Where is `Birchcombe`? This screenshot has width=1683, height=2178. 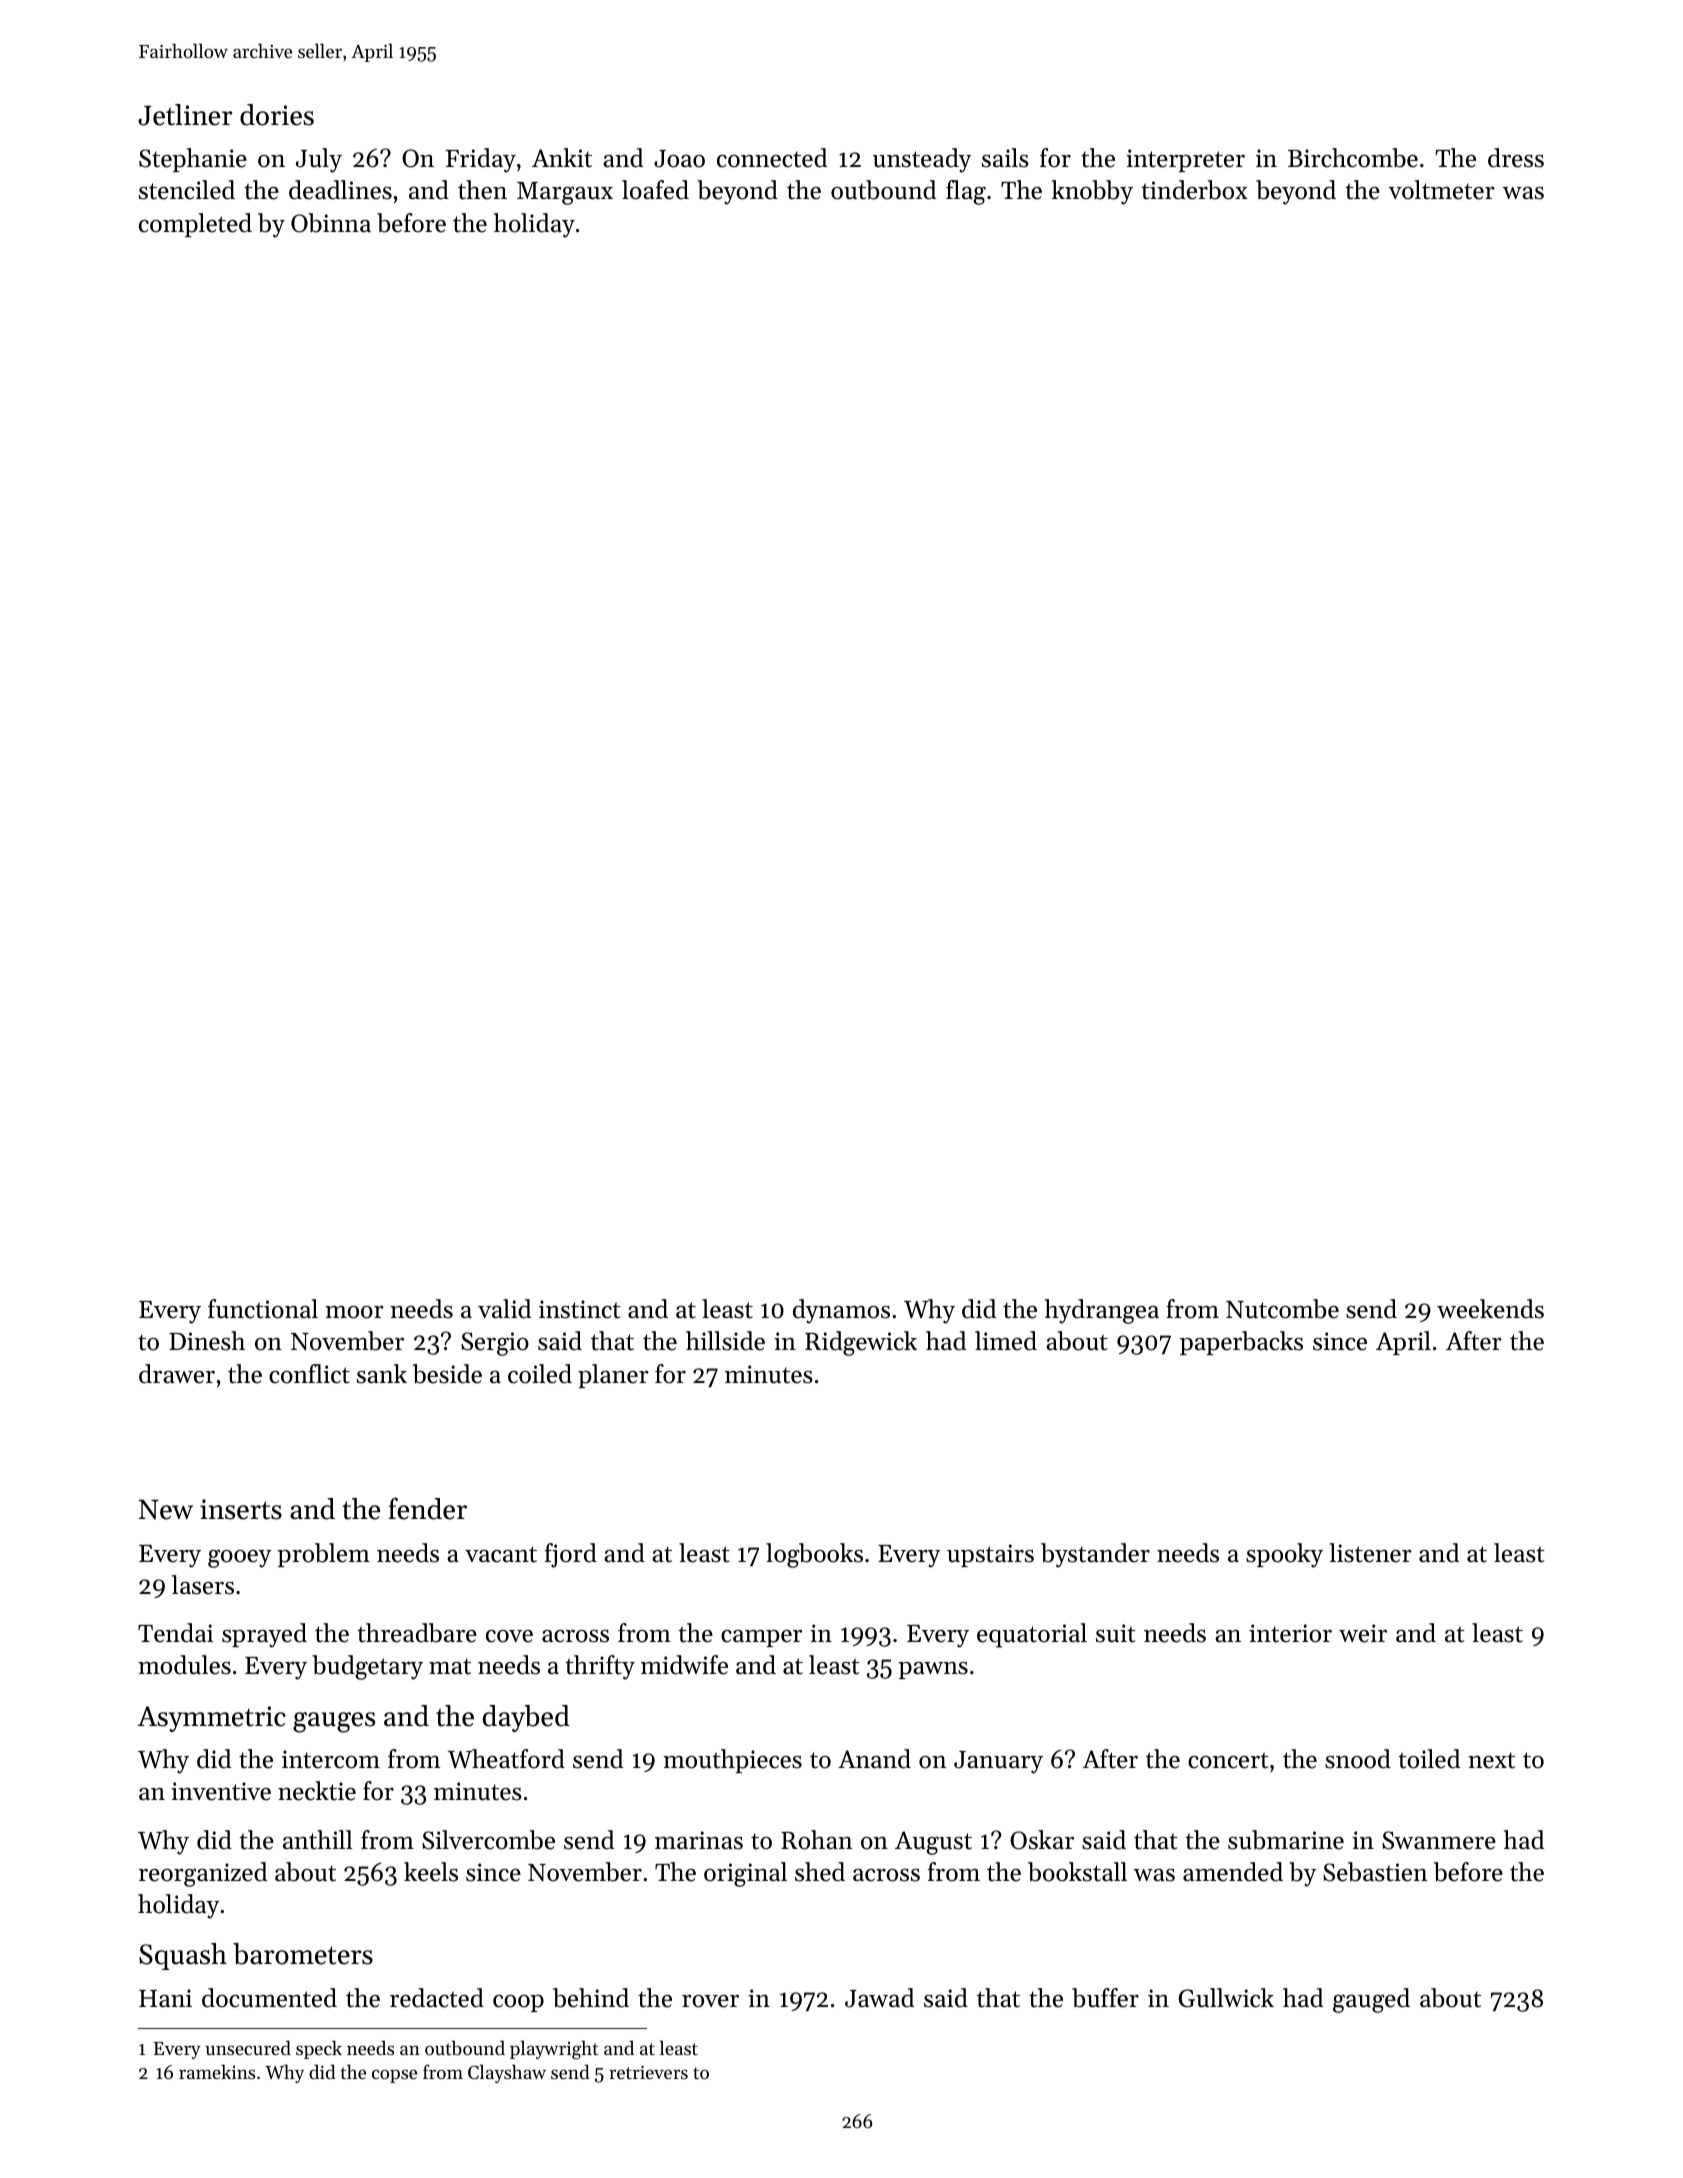 Birchcombe is located at coordinates (1353, 158).
